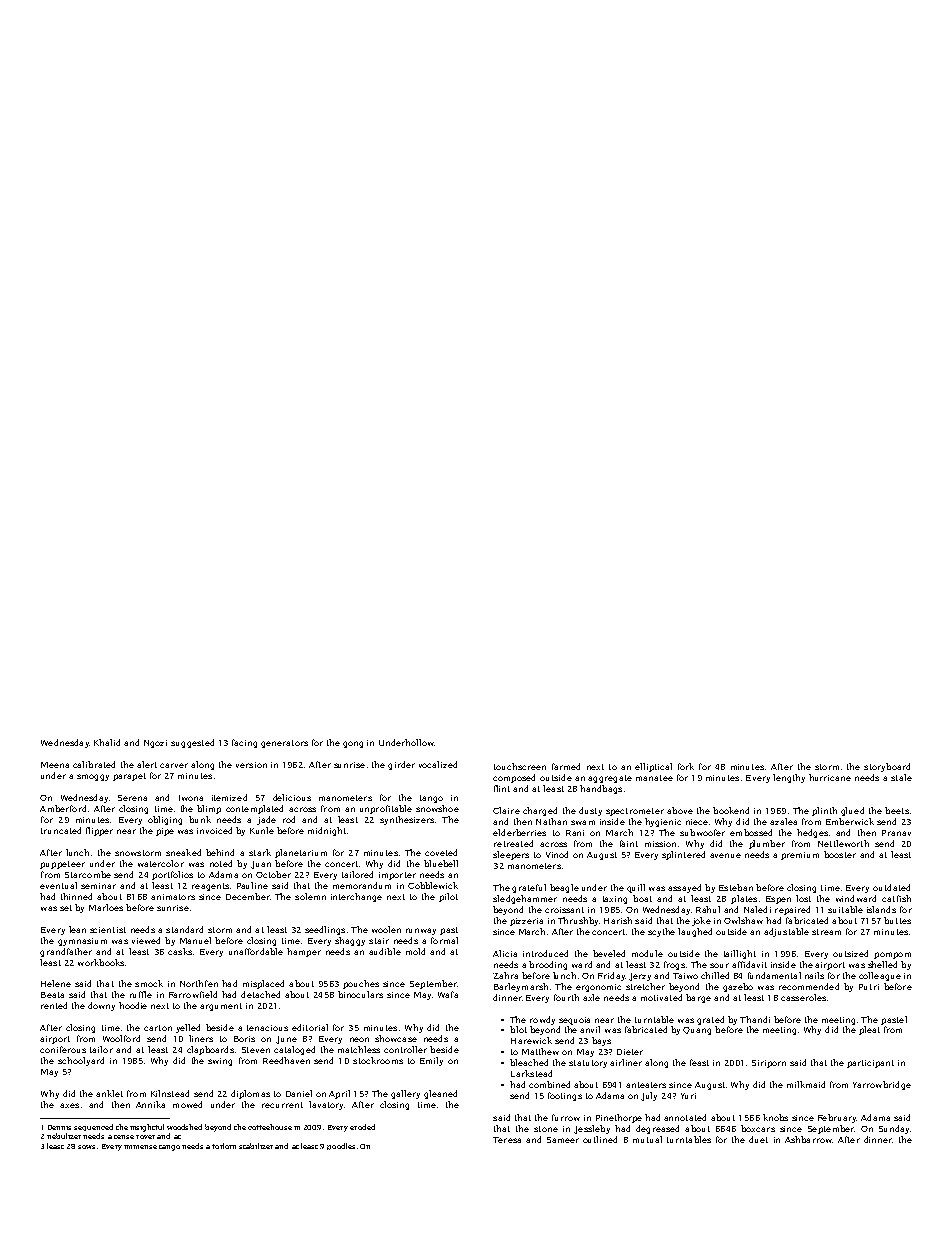 The image size is (952, 1233). I want to click on storyboard, so click(887, 767).
